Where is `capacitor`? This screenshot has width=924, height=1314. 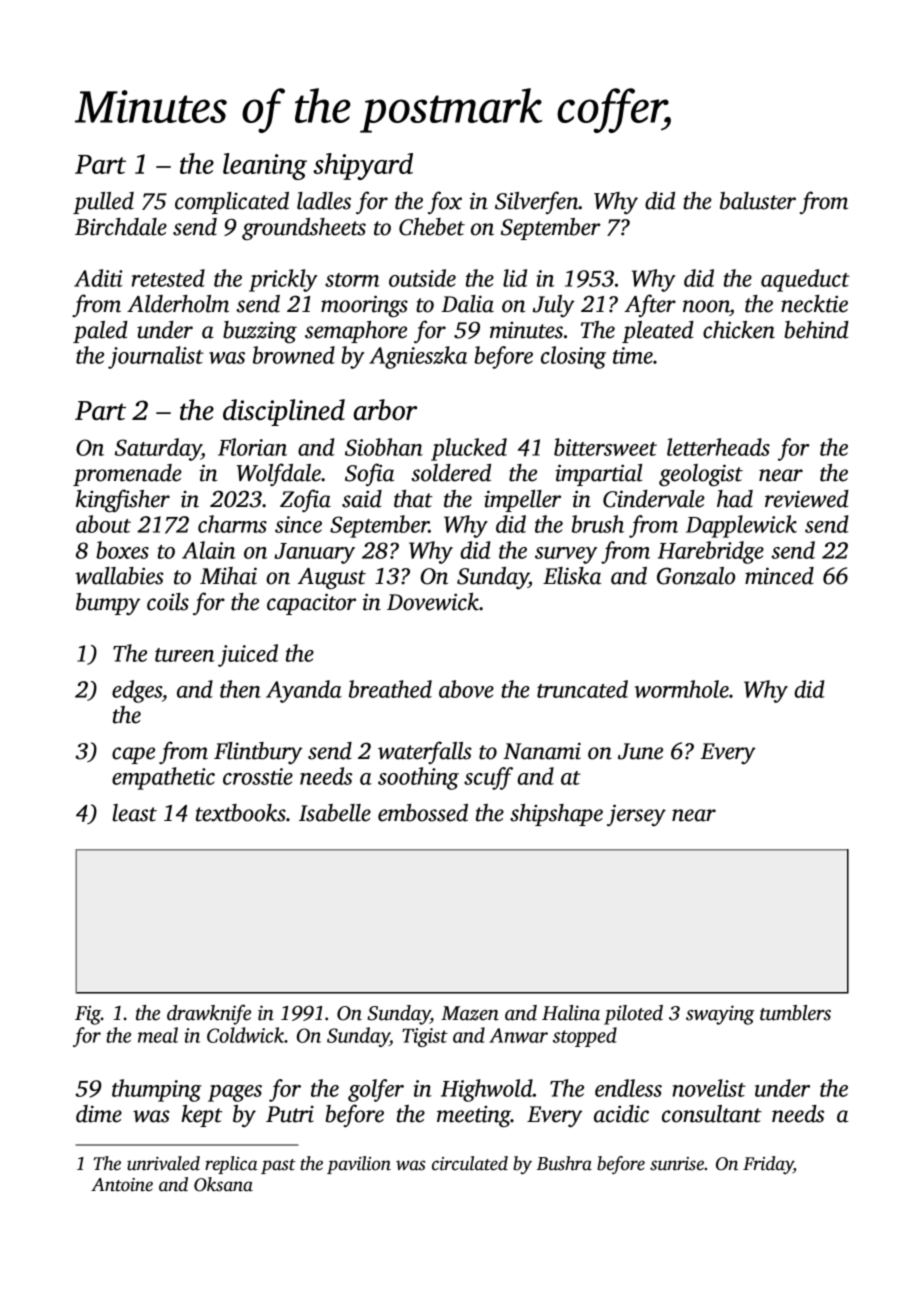 capacitor is located at coordinates (311, 604).
